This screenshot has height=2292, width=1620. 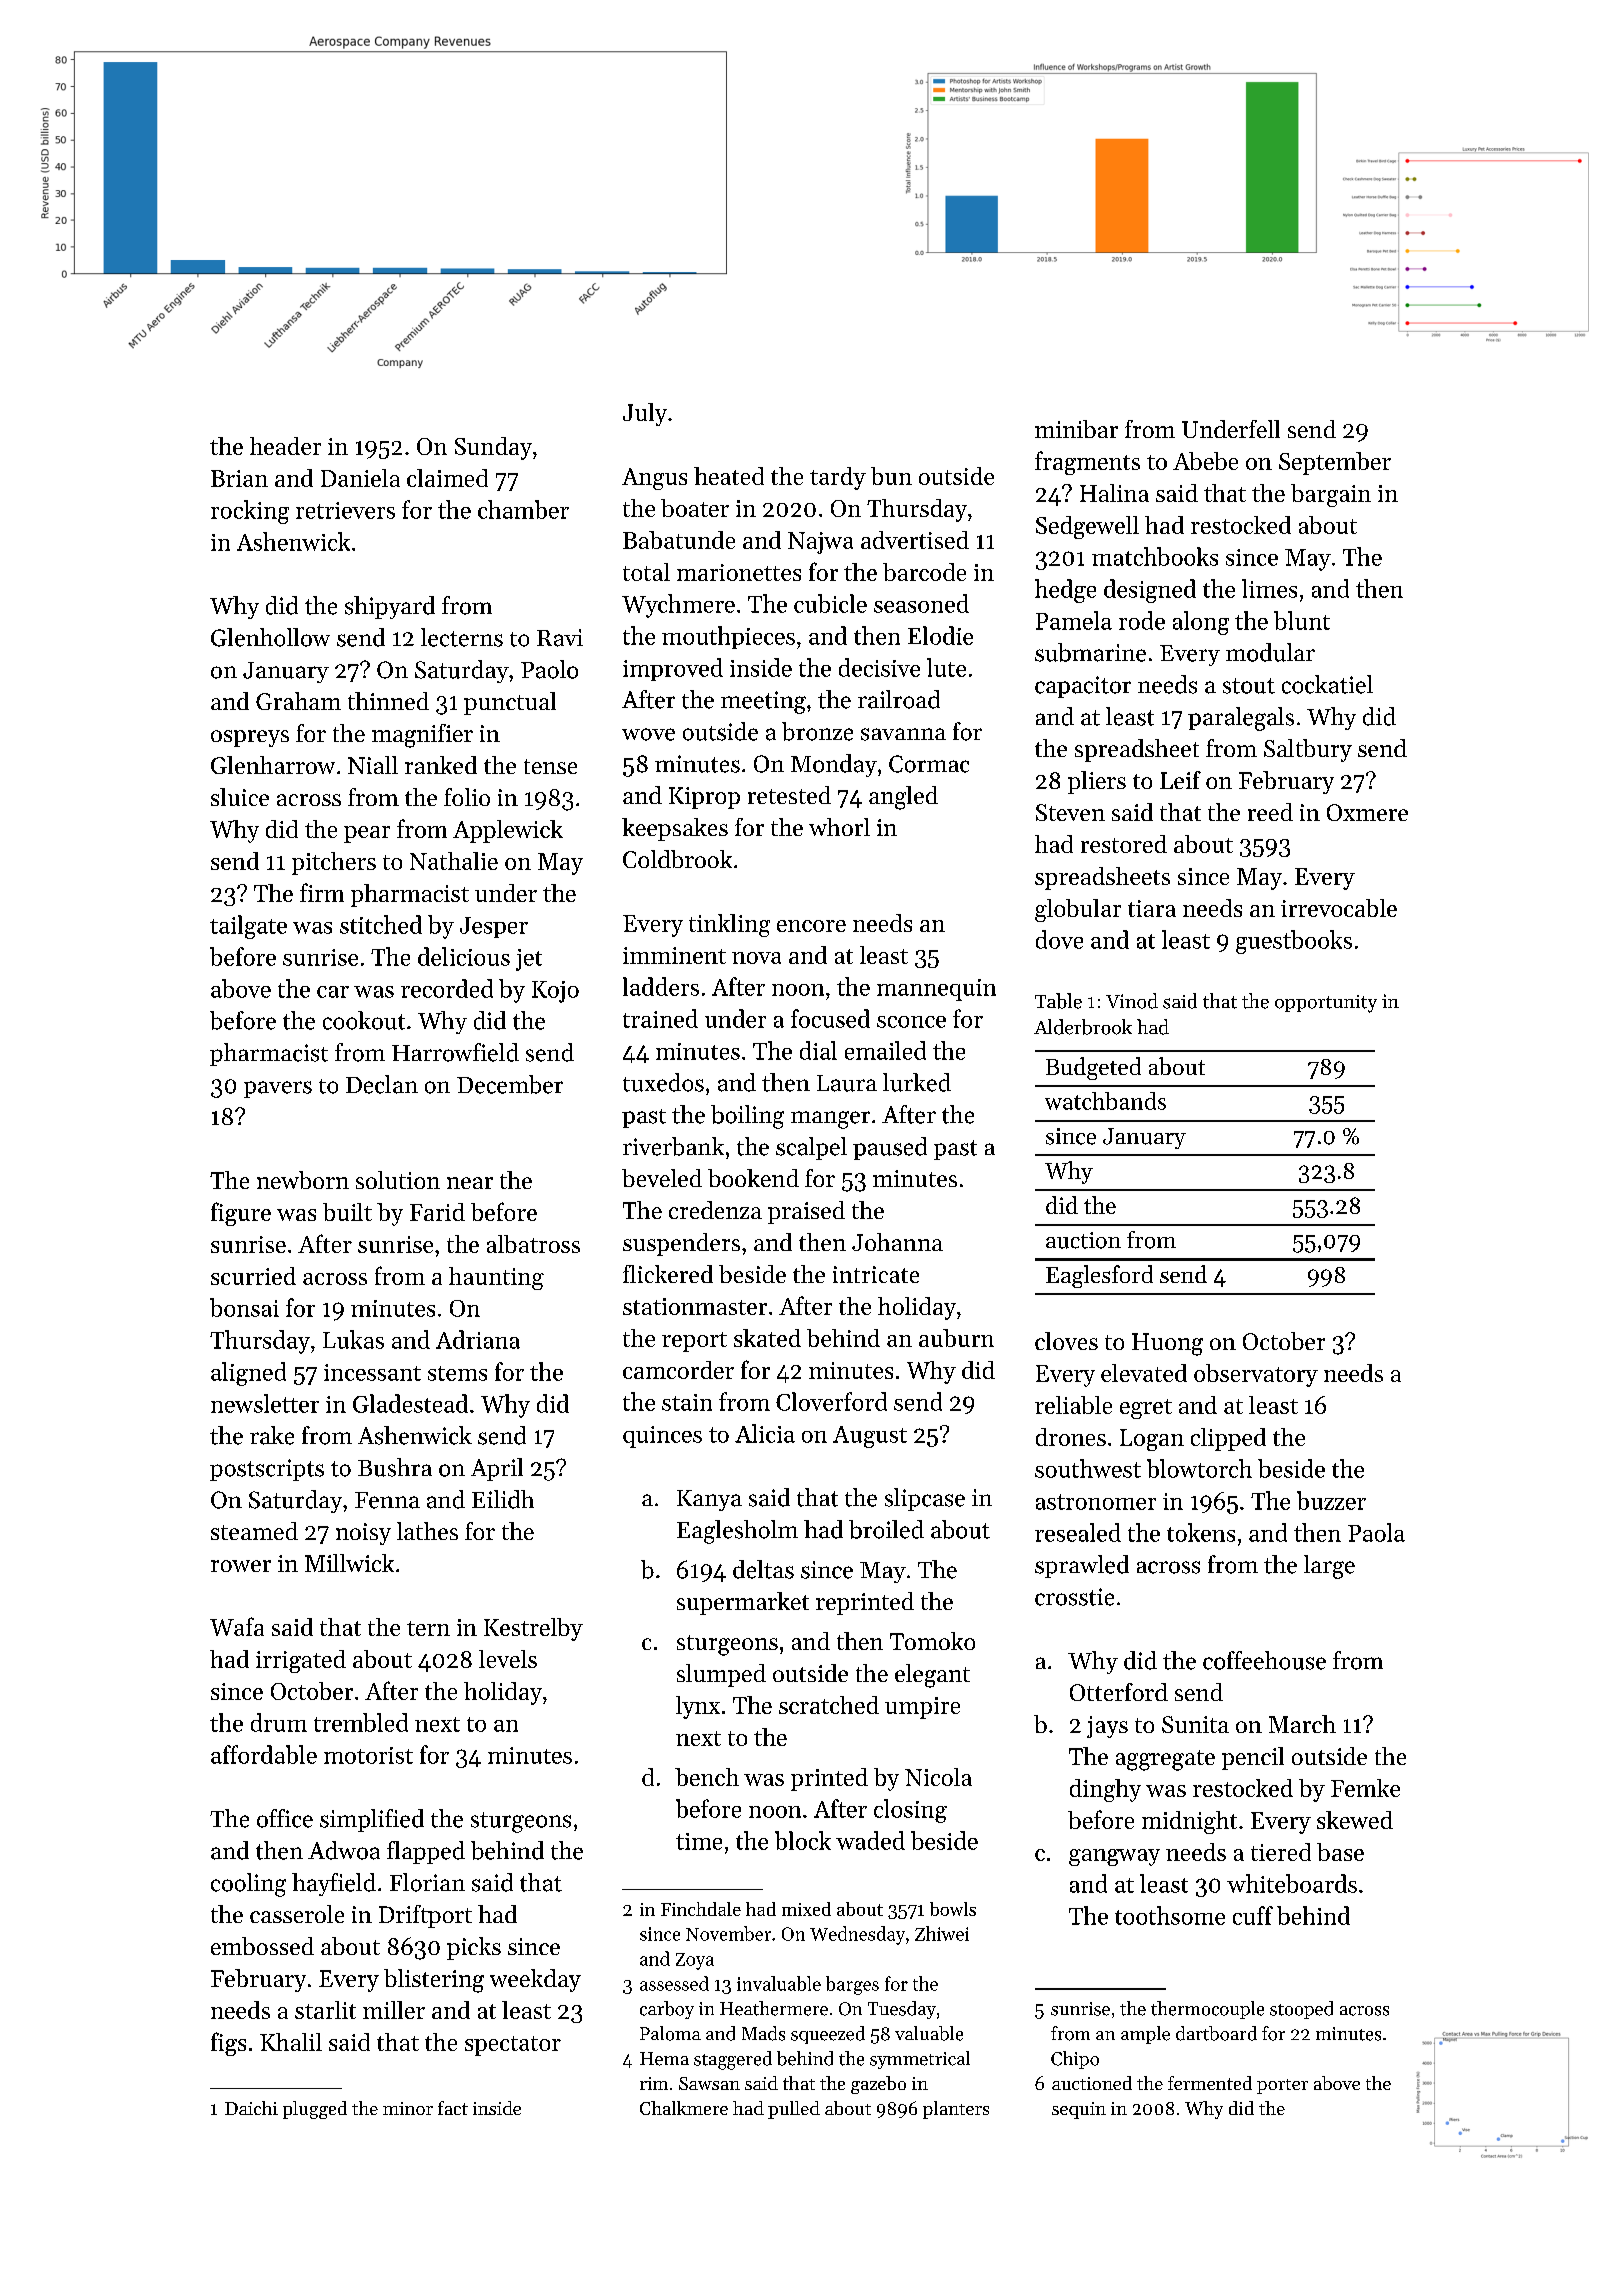 What do you see at coordinates (251, 2108) in the screenshot?
I see `Daichi` at bounding box center [251, 2108].
